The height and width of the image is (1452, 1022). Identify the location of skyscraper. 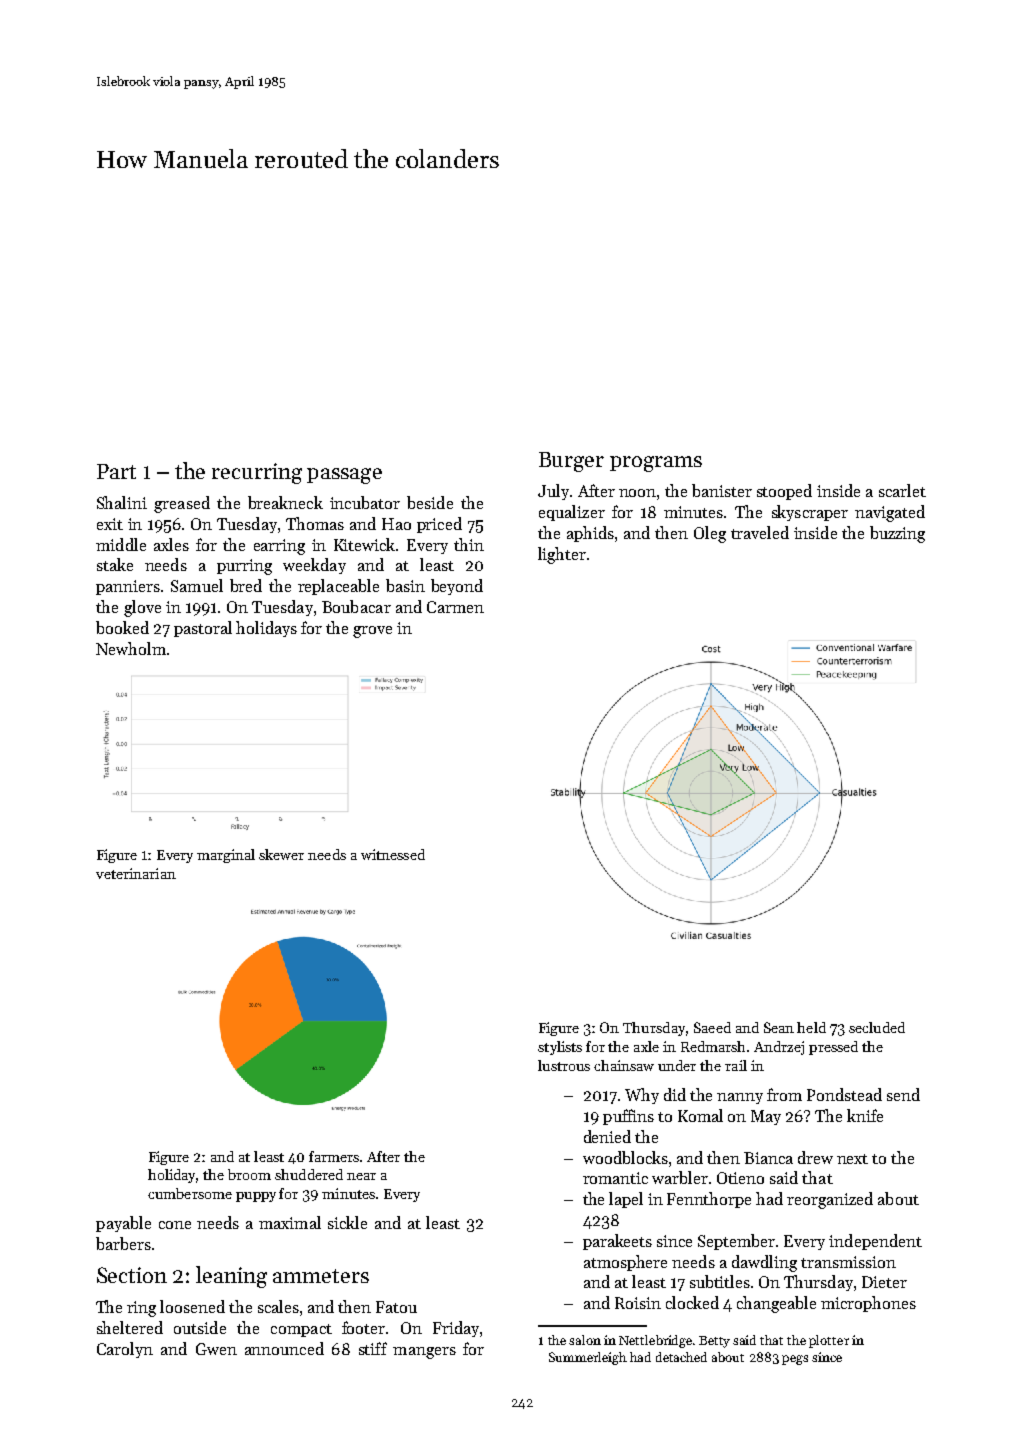
(810, 513).
